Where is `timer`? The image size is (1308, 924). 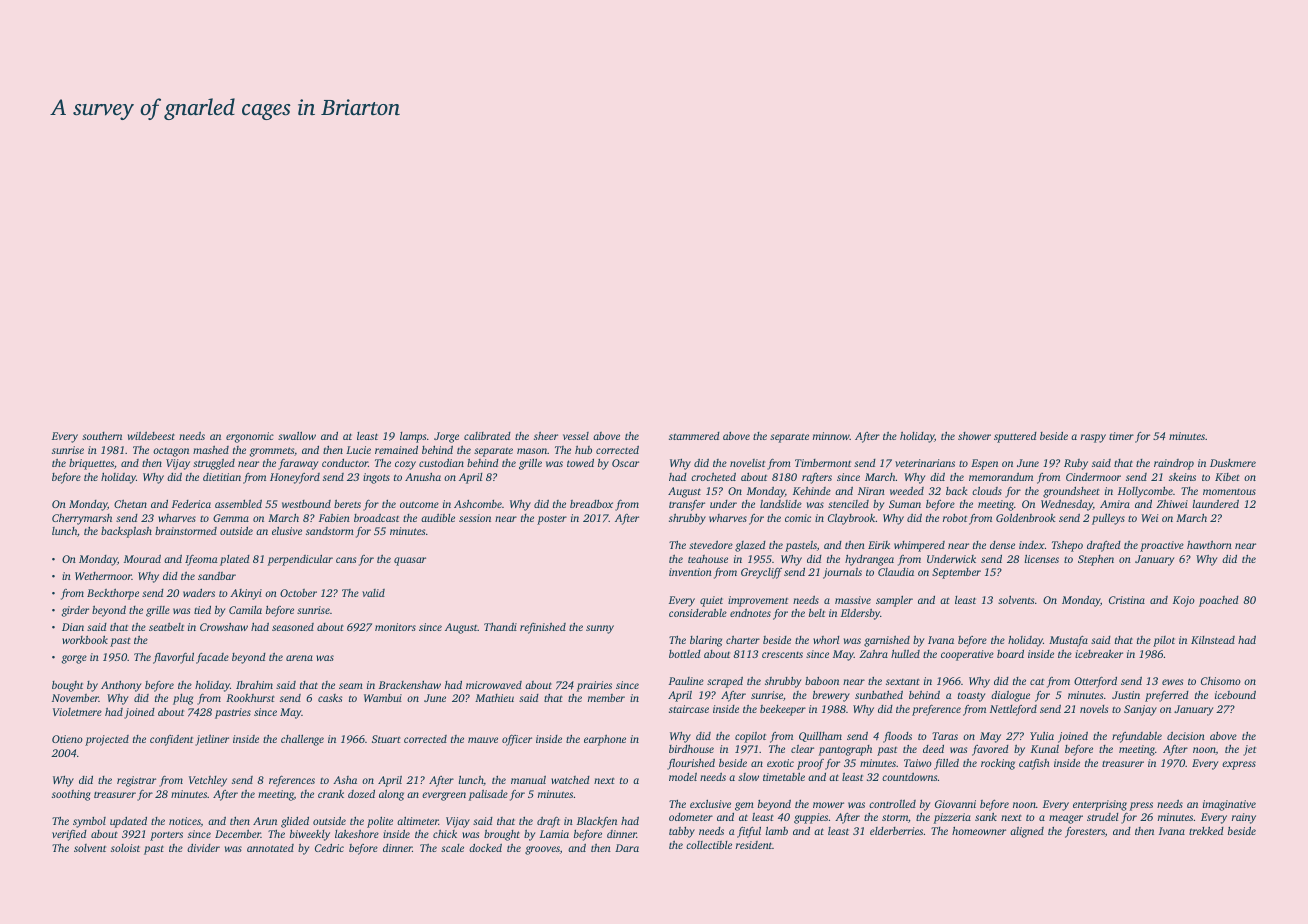
timer is located at coordinates (1121, 436).
